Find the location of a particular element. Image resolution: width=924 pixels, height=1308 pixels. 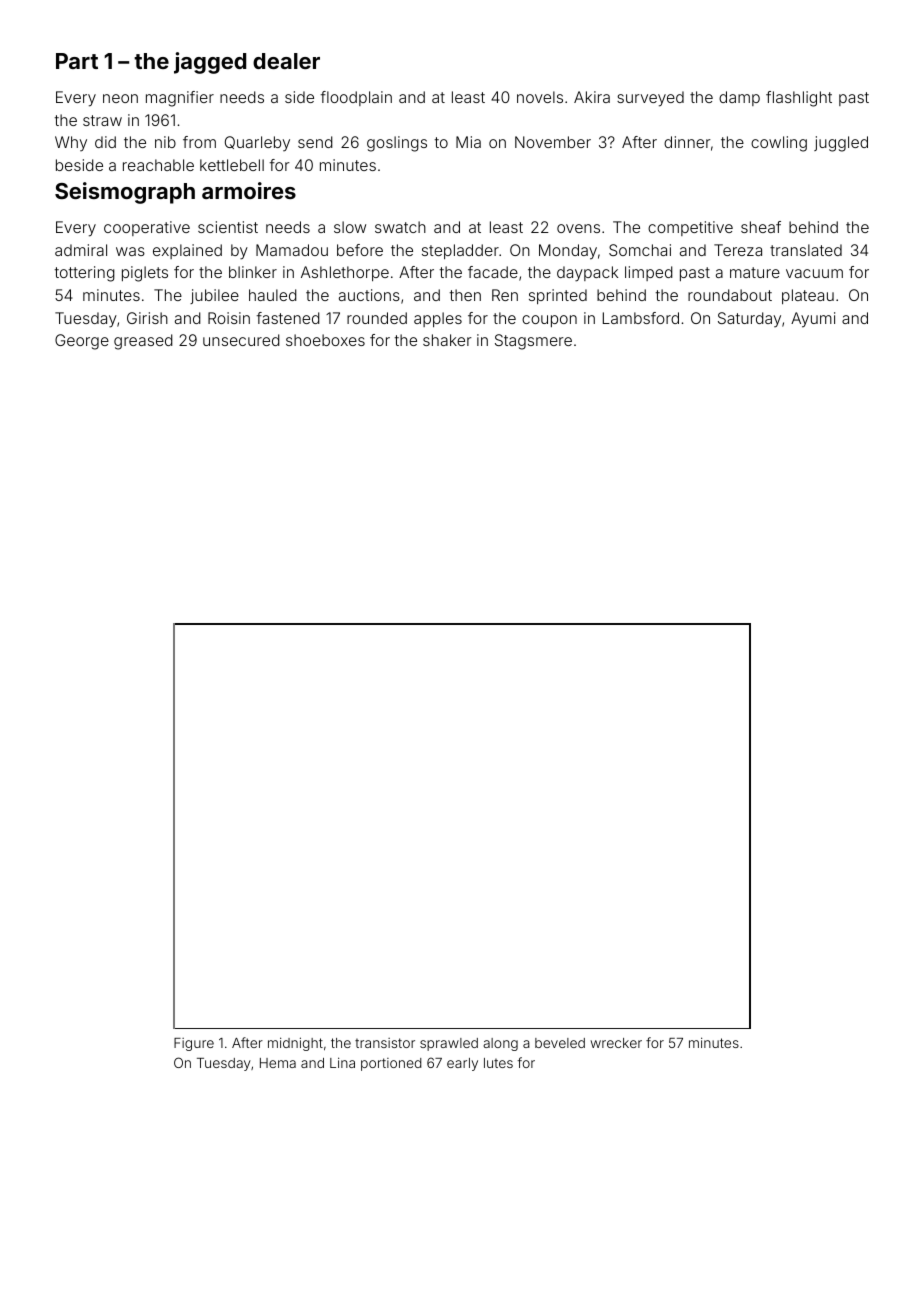

lutes is located at coordinates (498, 1063).
